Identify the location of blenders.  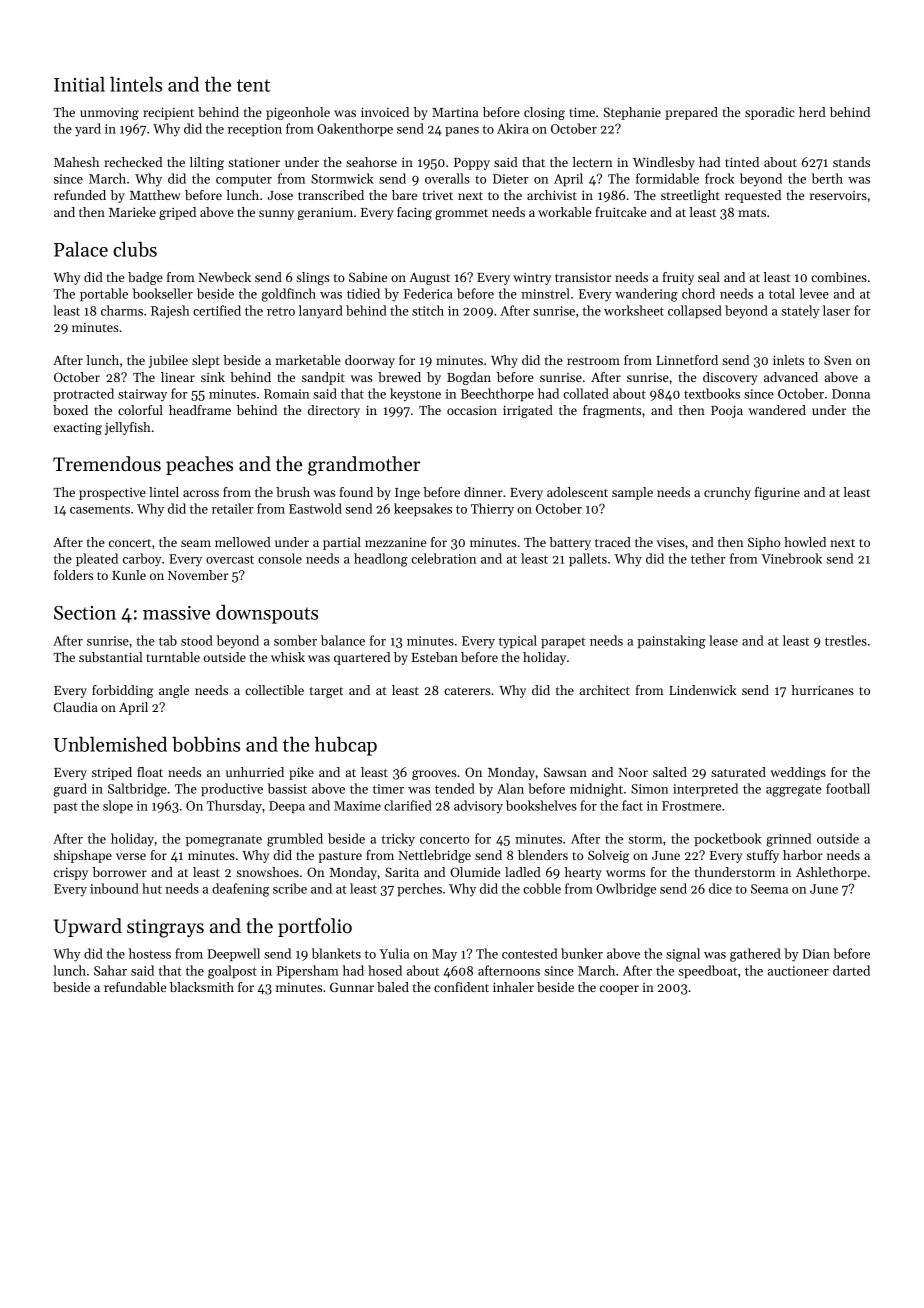
(543, 855).
